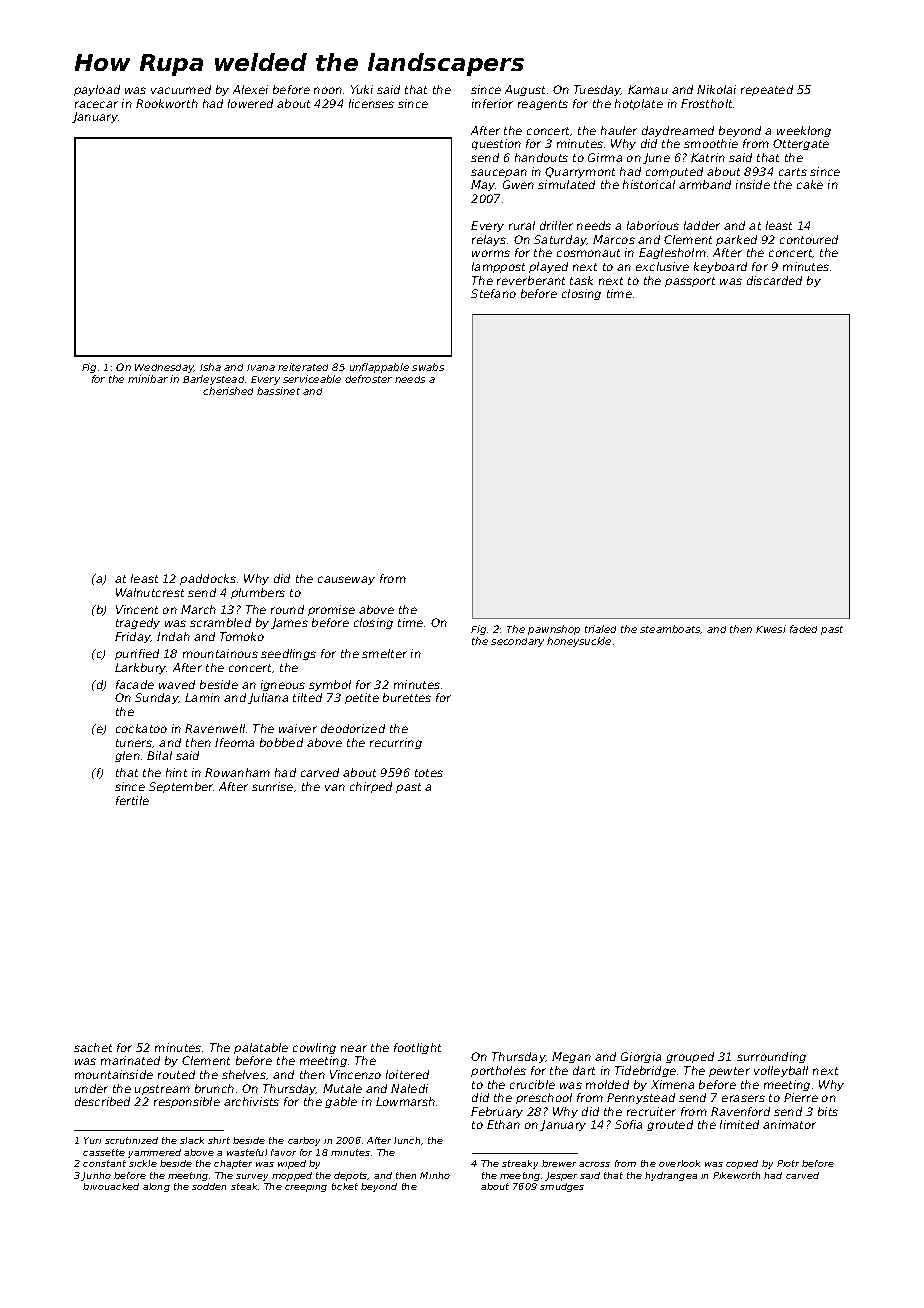 The height and width of the screenshot is (1308, 924). Describe the element at coordinates (371, 103) in the screenshot. I see `licenses` at that location.
